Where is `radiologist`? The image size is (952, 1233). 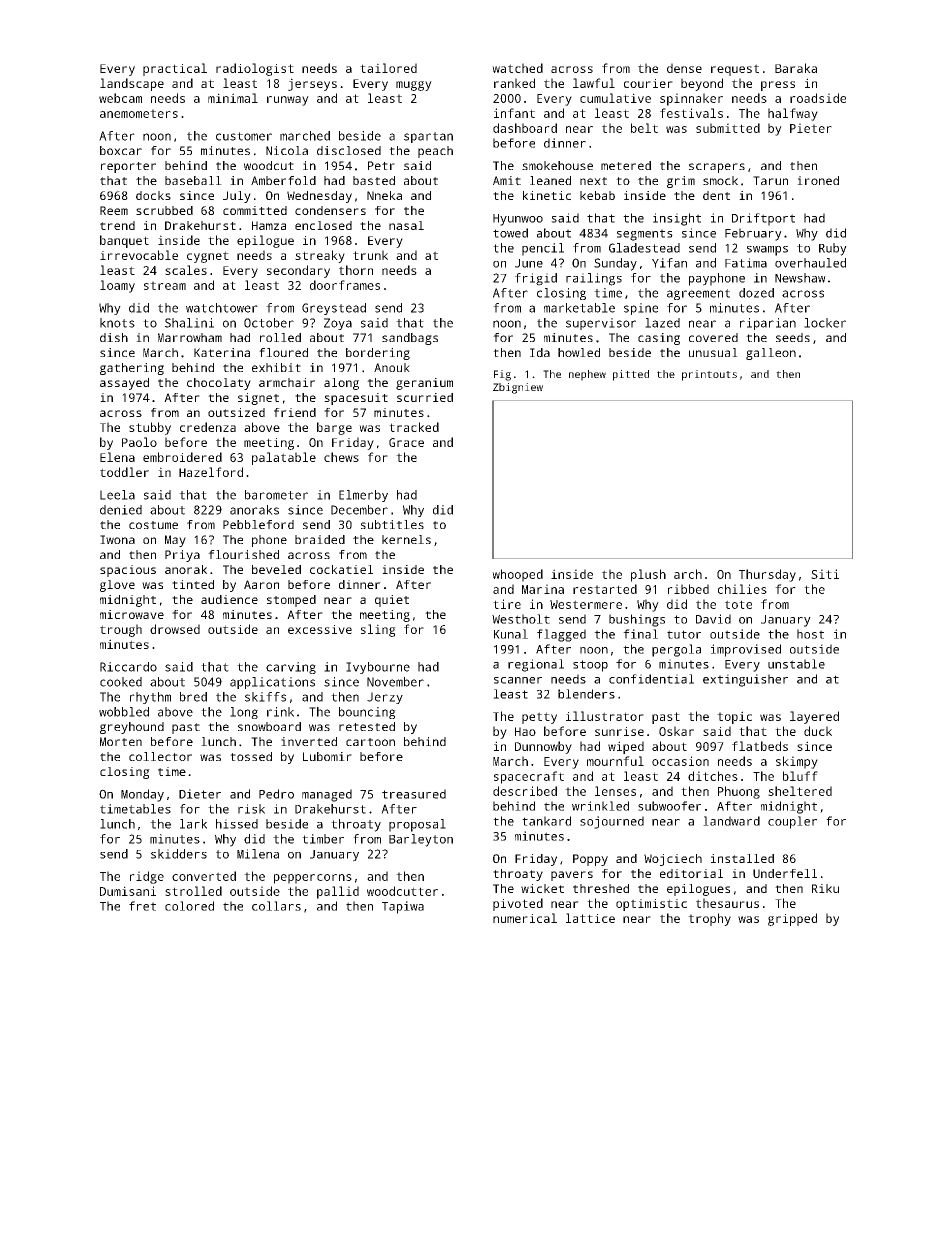 radiologist is located at coordinates (255, 69).
